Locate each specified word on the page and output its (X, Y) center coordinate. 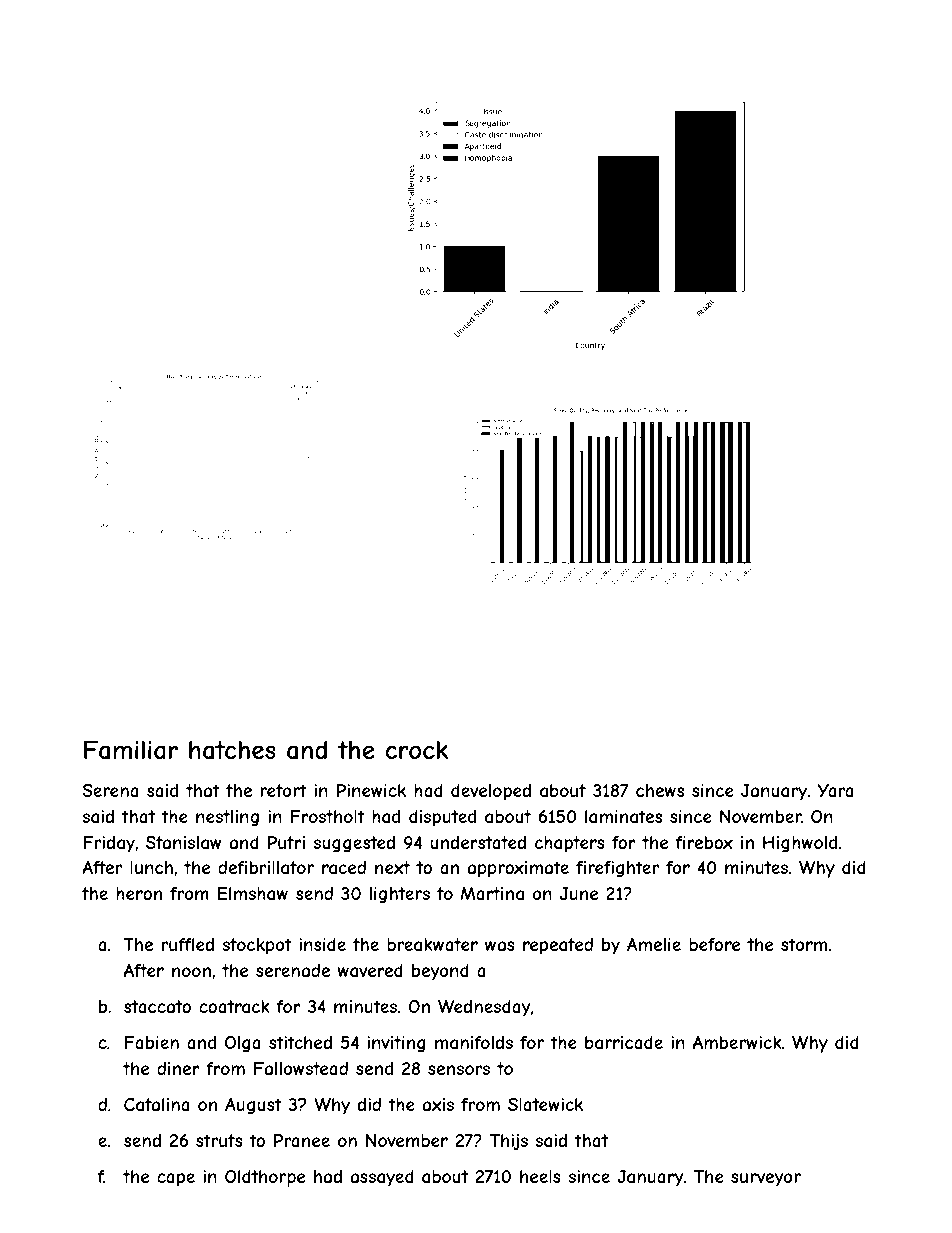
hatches (232, 750)
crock (417, 750)
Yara (835, 790)
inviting (396, 1044)
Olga (243, 1044)
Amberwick (737, 1042)
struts (219, 1140)
